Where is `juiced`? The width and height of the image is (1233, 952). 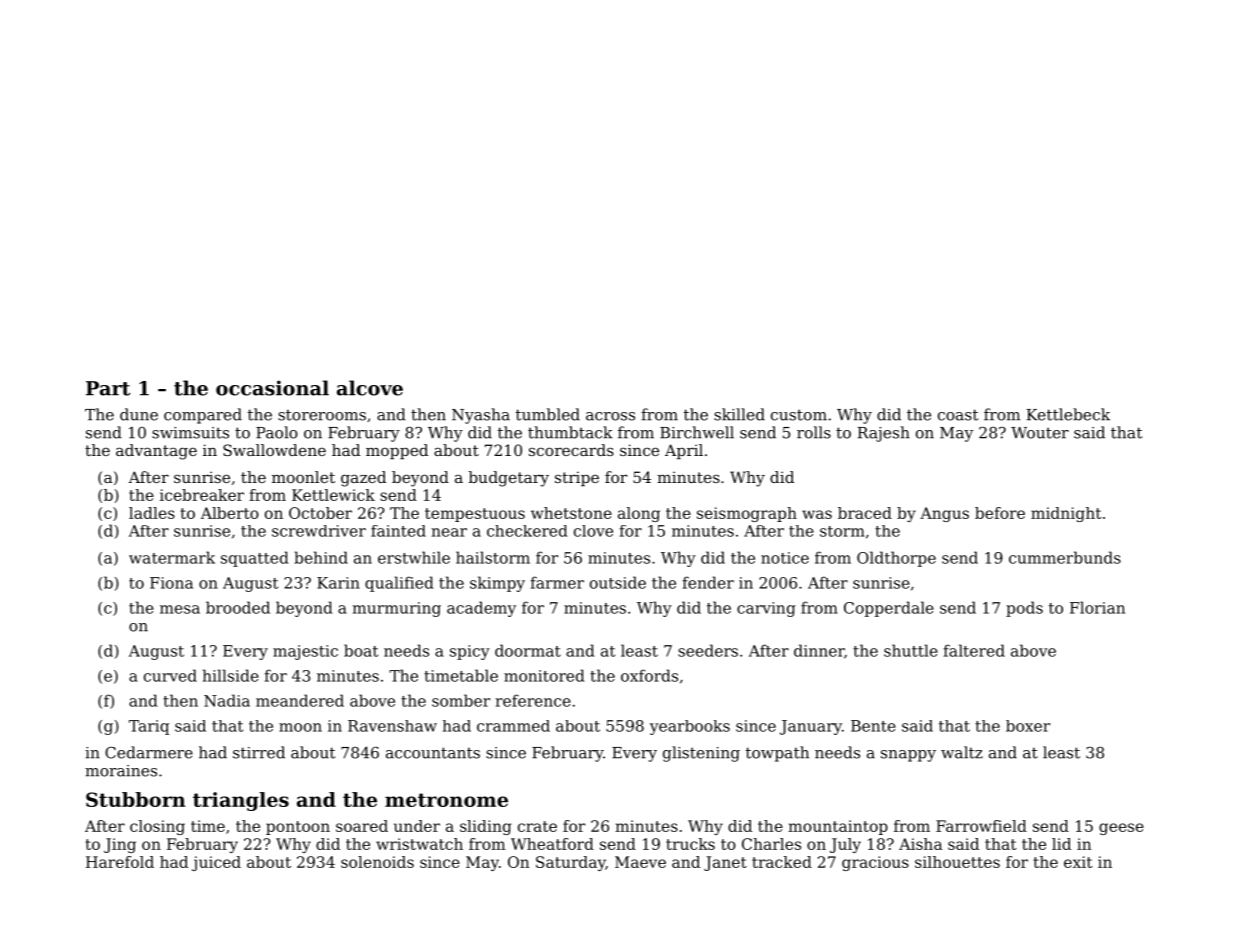 juiced is located at coordinates (216, 863).
